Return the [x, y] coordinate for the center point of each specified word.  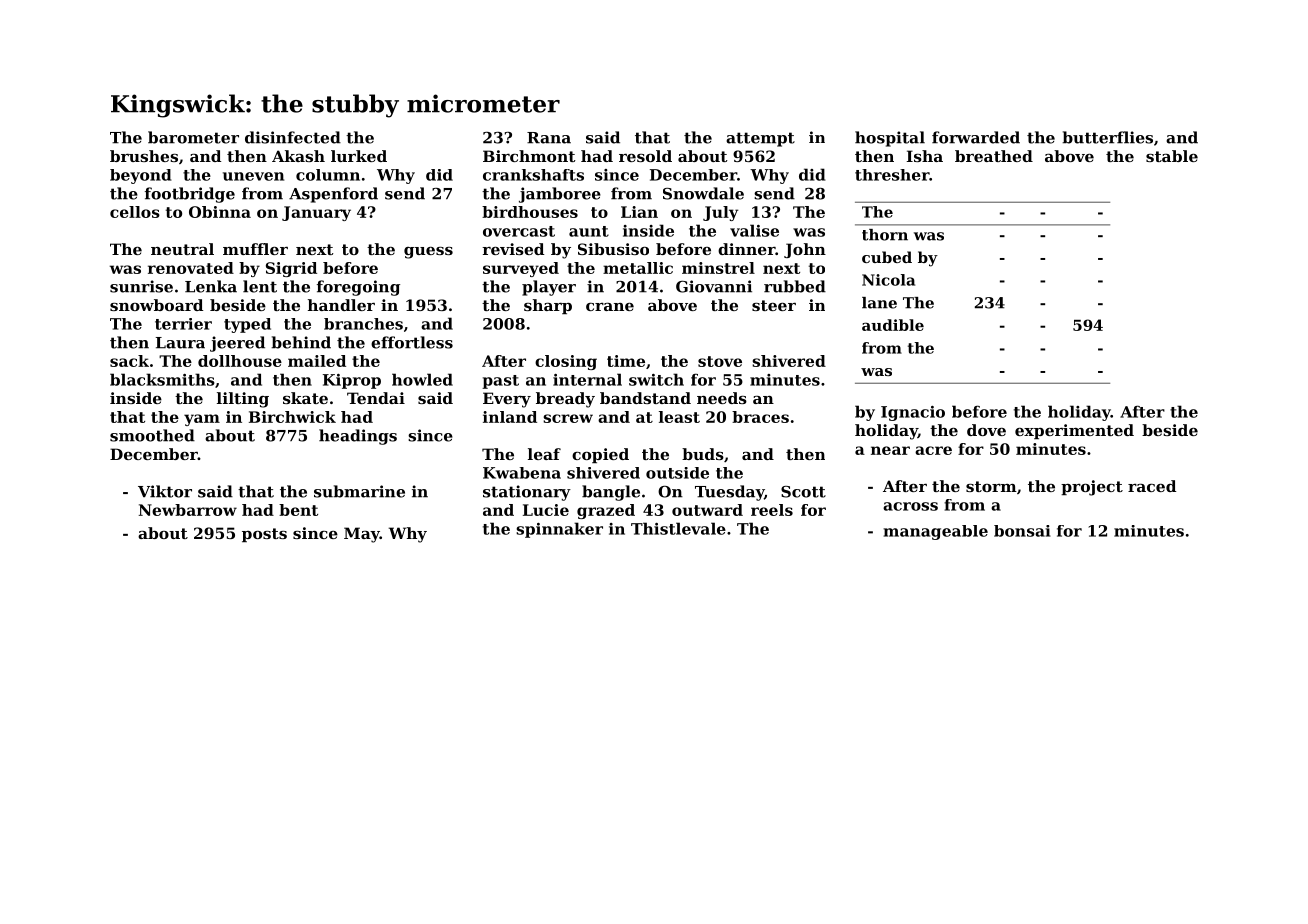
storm [991, 486]
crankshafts [533, 175]
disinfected [293, 137]
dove [986, 430]
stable [1172, 156]
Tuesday [729, 493]
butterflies [1107, 137]
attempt [760, 139]
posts [264, 535]
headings [358, 437]
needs [722, 398]
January [316, 213]
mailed [317, 361]
